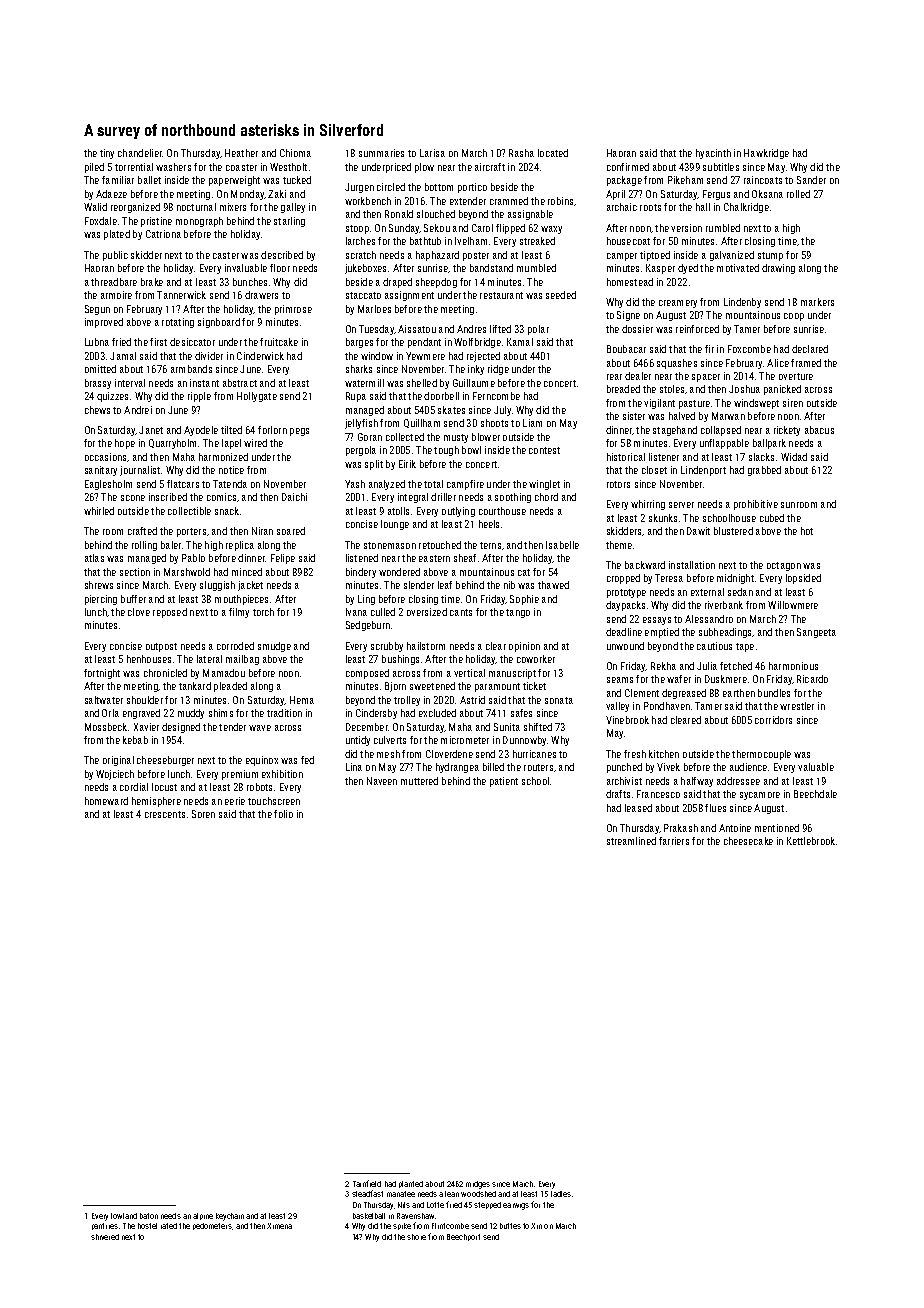  I want to click on cheesecake, so click(748, 841).
